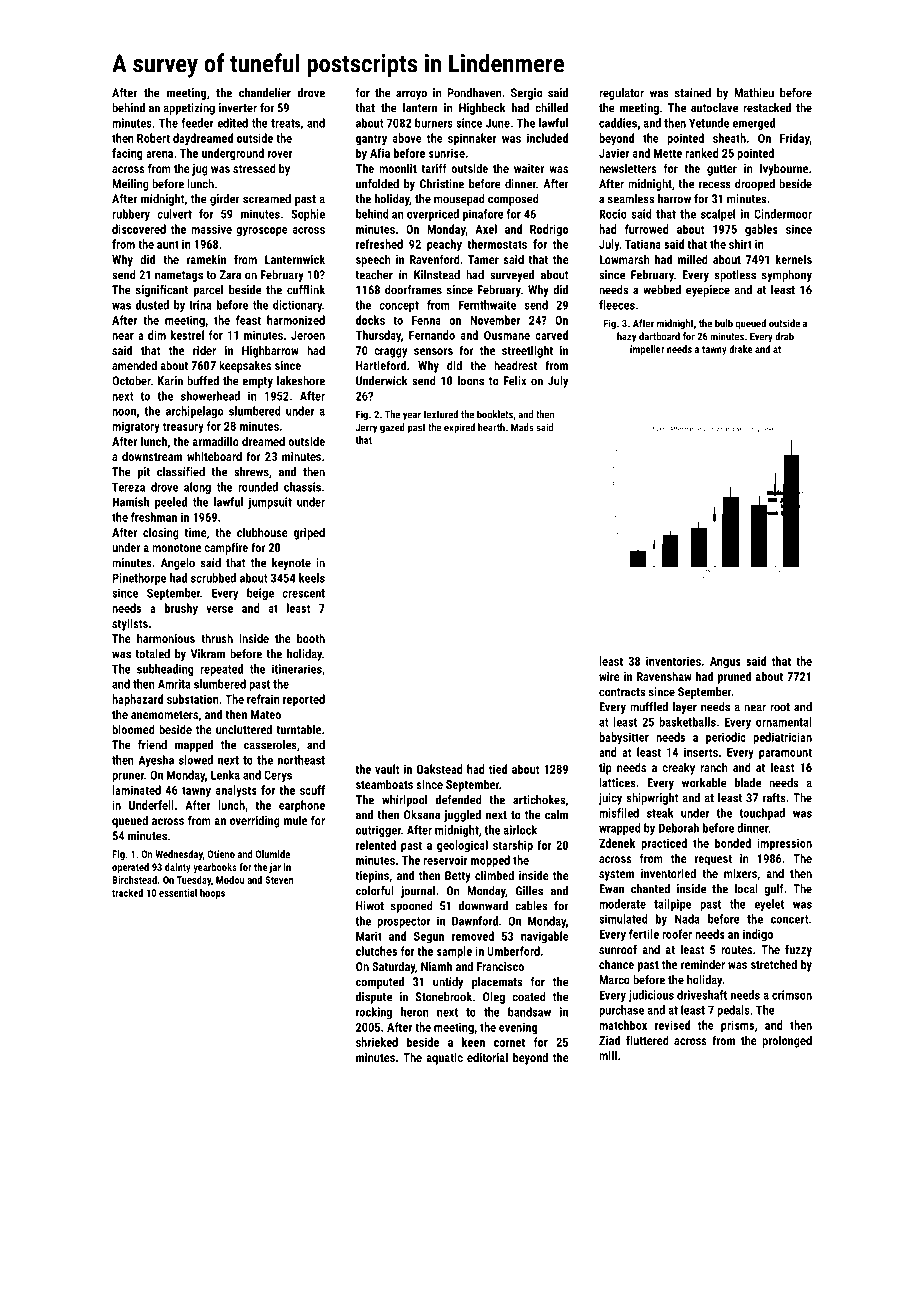  What do you see at coordinates (459, 200) in the image?
I see `mousepad` at bounding box center [459, 200].
